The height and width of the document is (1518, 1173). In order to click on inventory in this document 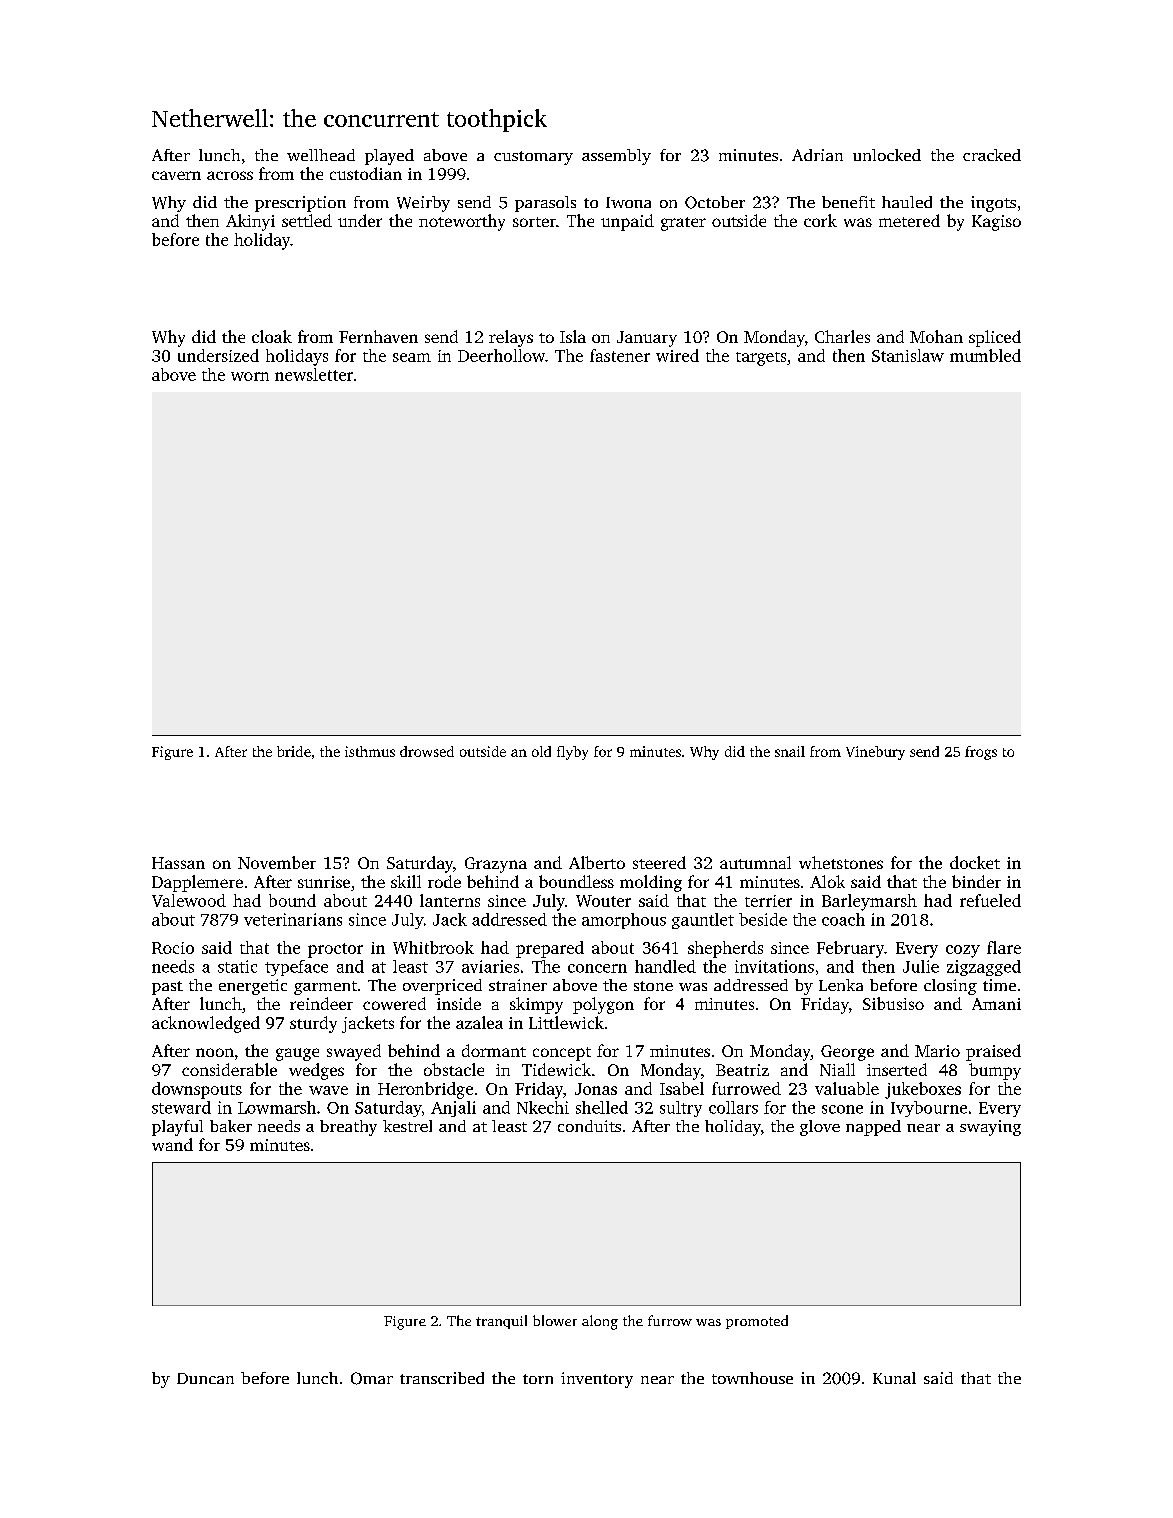, I will do `click(597, 1380)`.
